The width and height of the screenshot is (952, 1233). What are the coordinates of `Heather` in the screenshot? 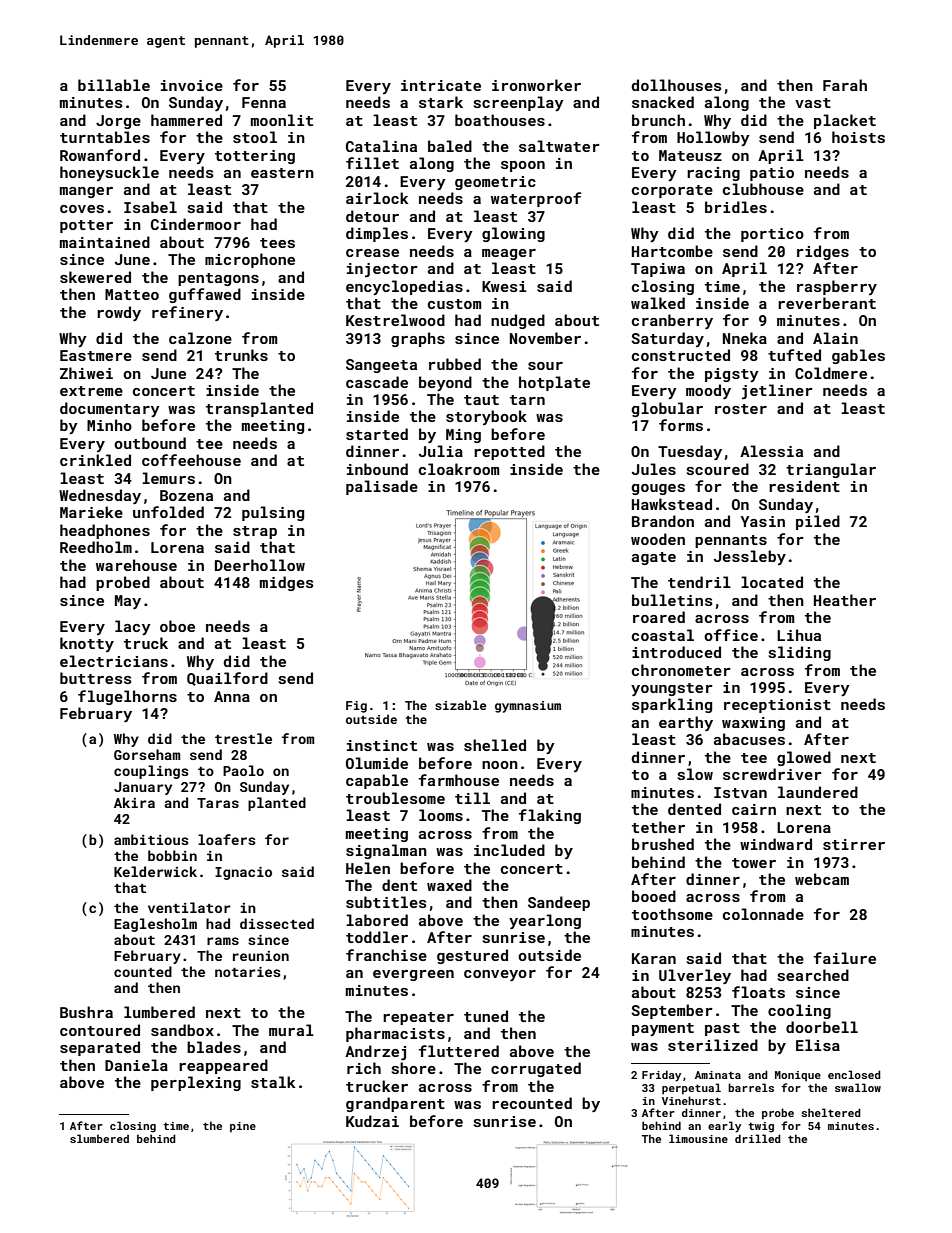 It's located at (845, 600).
